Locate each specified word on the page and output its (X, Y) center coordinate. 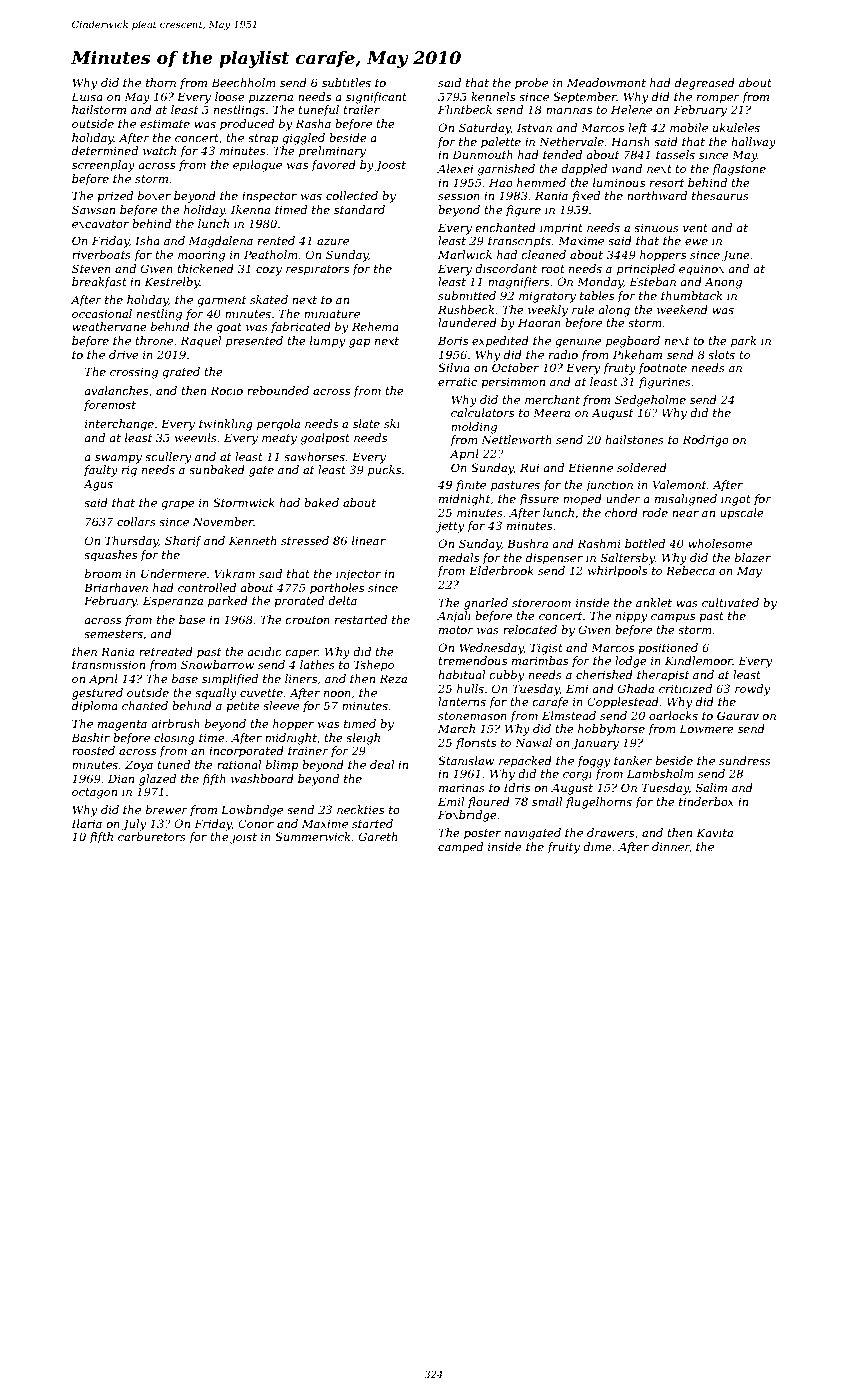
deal (382, 764)
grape (178, 505)
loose (230, 96)
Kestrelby (172, 283)
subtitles (346, 82)
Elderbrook (501, 570)
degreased (705, 84)
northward (657, 195)
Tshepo (374, 666)
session (459, 195)
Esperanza (173, 602)
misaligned (686, 500)
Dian (121, 778)
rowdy (752, 690)
